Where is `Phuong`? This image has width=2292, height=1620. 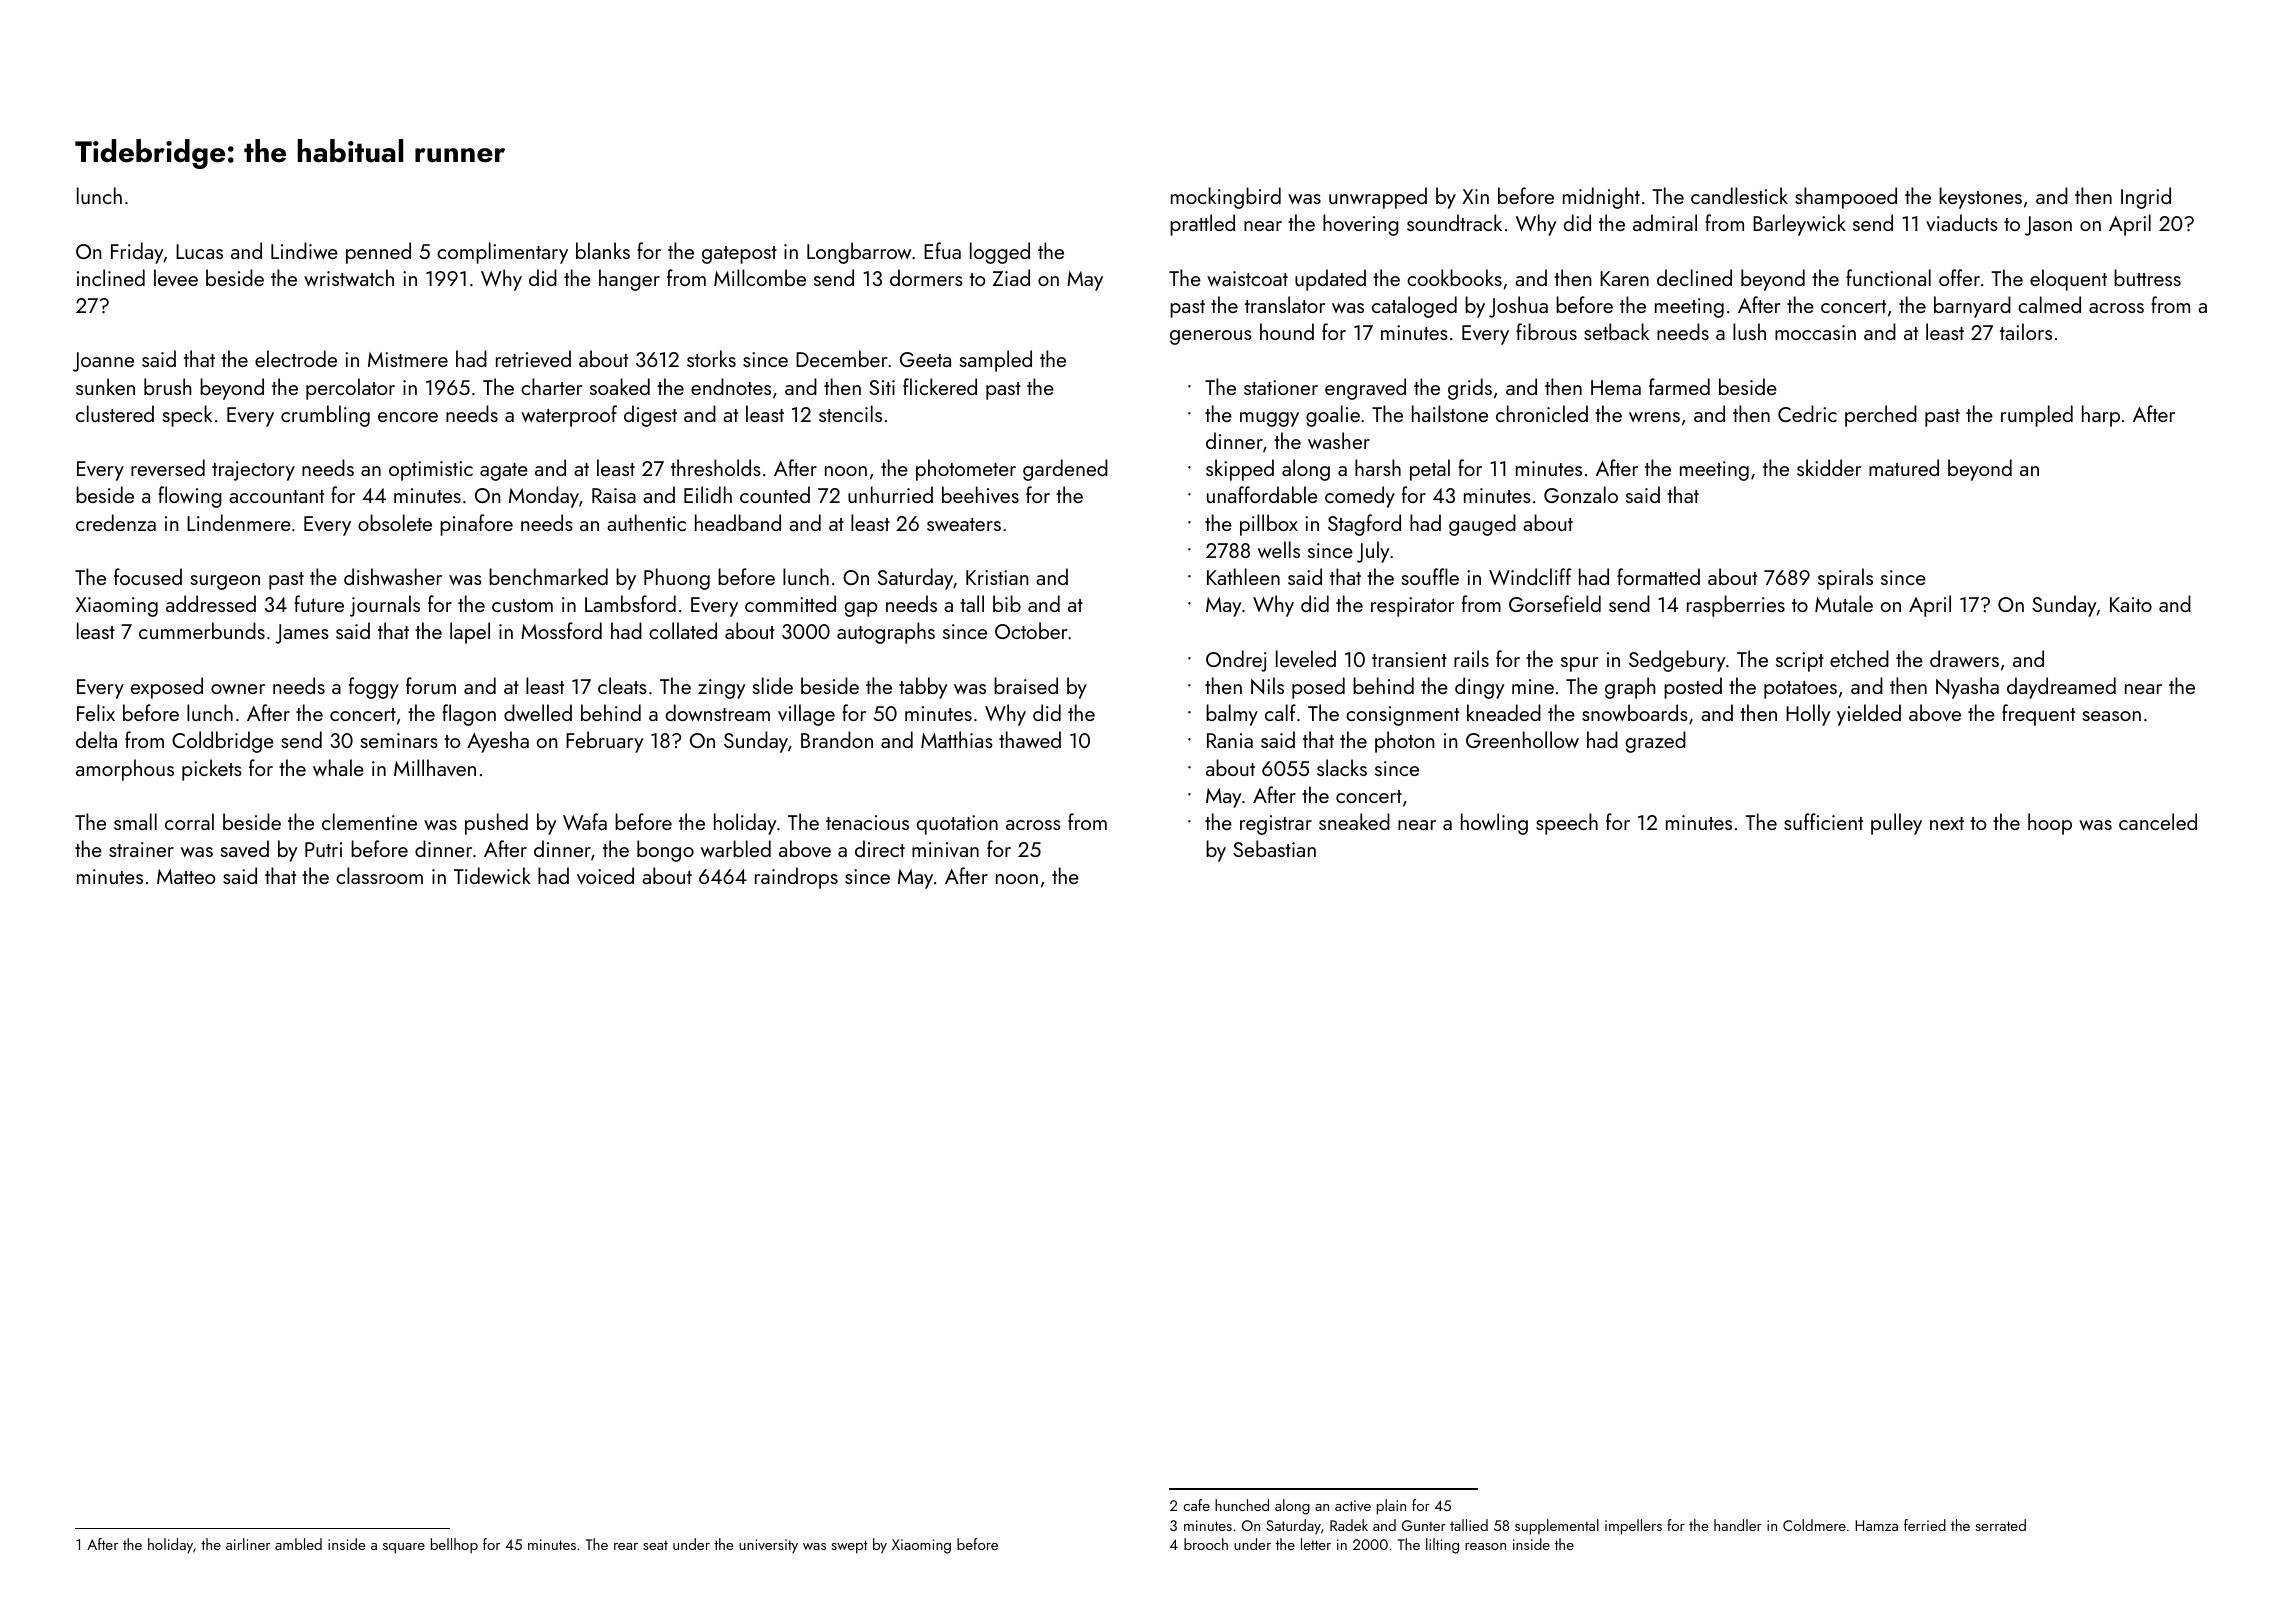 Phuong is located at coordinates (677, 579).
